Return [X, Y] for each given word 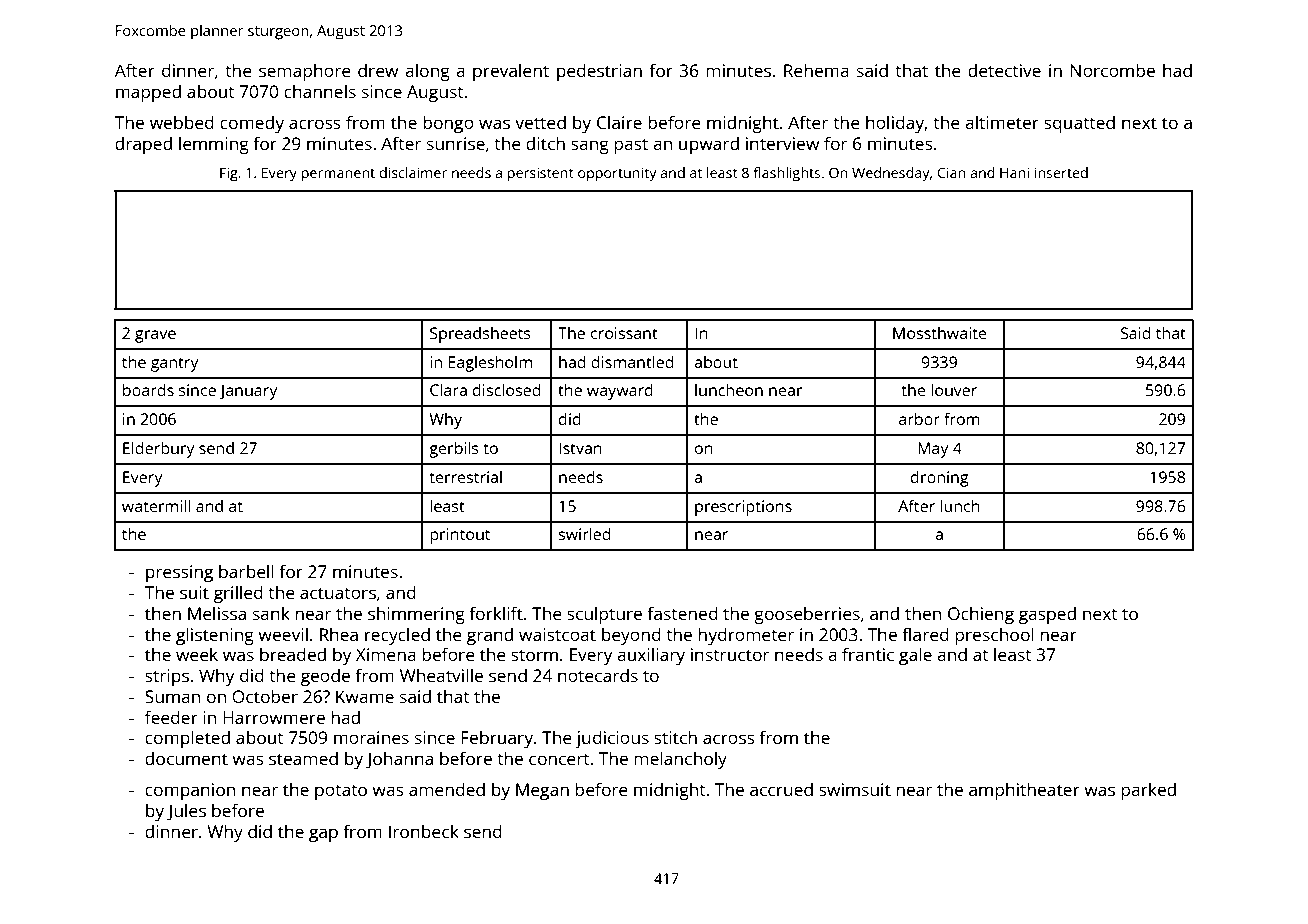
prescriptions [743, 508]
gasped [1047, 615]
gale [915, 656]
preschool [994, 636]
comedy [252, 124]
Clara [448, 389]
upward [709, 145]
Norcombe [1113, 70]
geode [325, 677]
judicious [612, 739]
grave [155, 336]
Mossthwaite [940, 333]
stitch [675, 737]
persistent [541, 174]
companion [190, 791]
